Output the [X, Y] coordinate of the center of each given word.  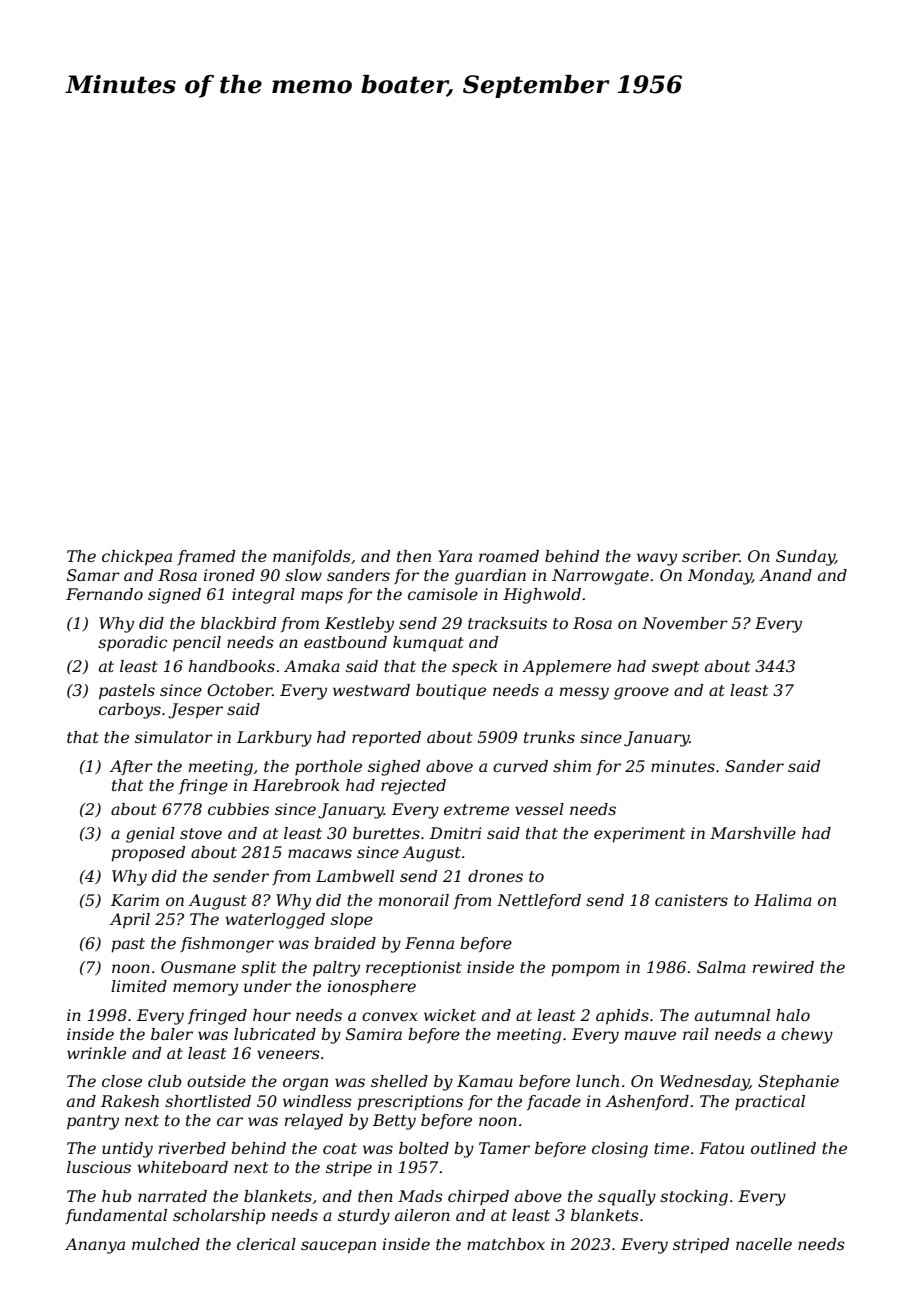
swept [675, 668]
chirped [478, 1198]
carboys [130, 711]
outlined [783, 1148]
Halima [783, 900]
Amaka [312, 666]
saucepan [338, 1247]
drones [495, 876]
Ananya [95, 1246]
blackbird [238, 623]
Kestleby [359, 625]
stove [201, 833]
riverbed [192, 1148]
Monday [720, 577]
